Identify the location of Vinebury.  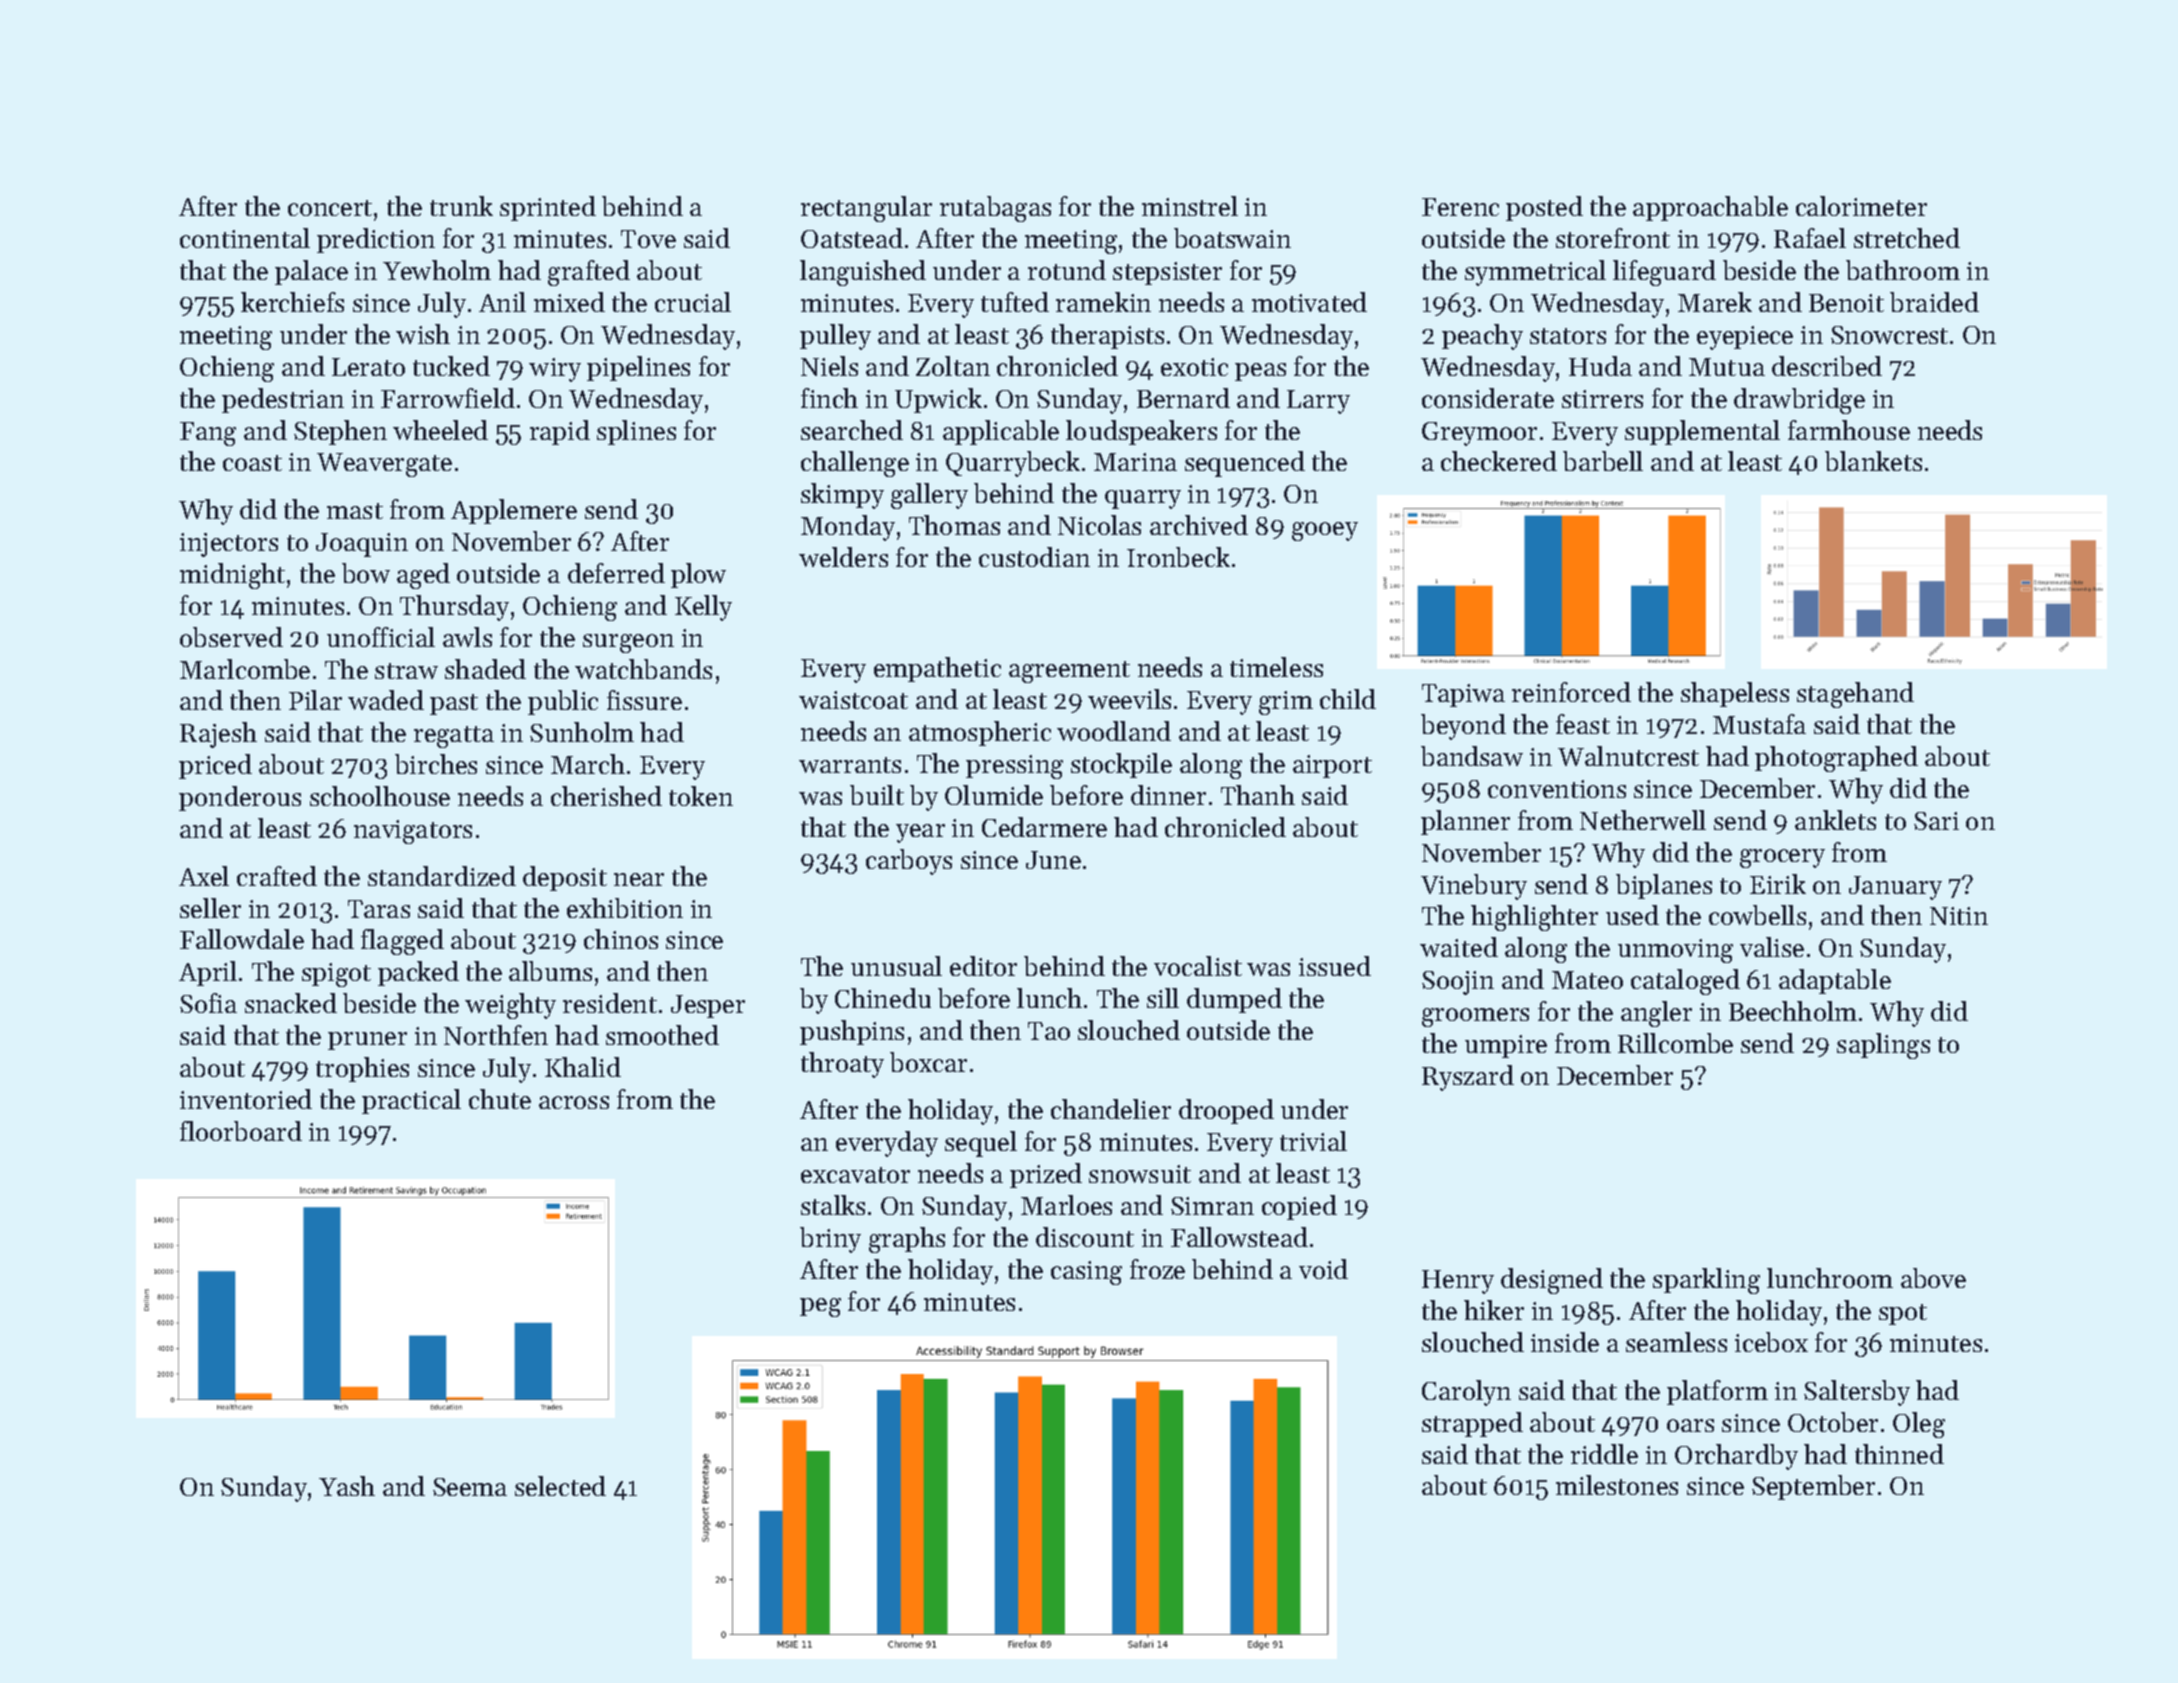
(1474, 887).
